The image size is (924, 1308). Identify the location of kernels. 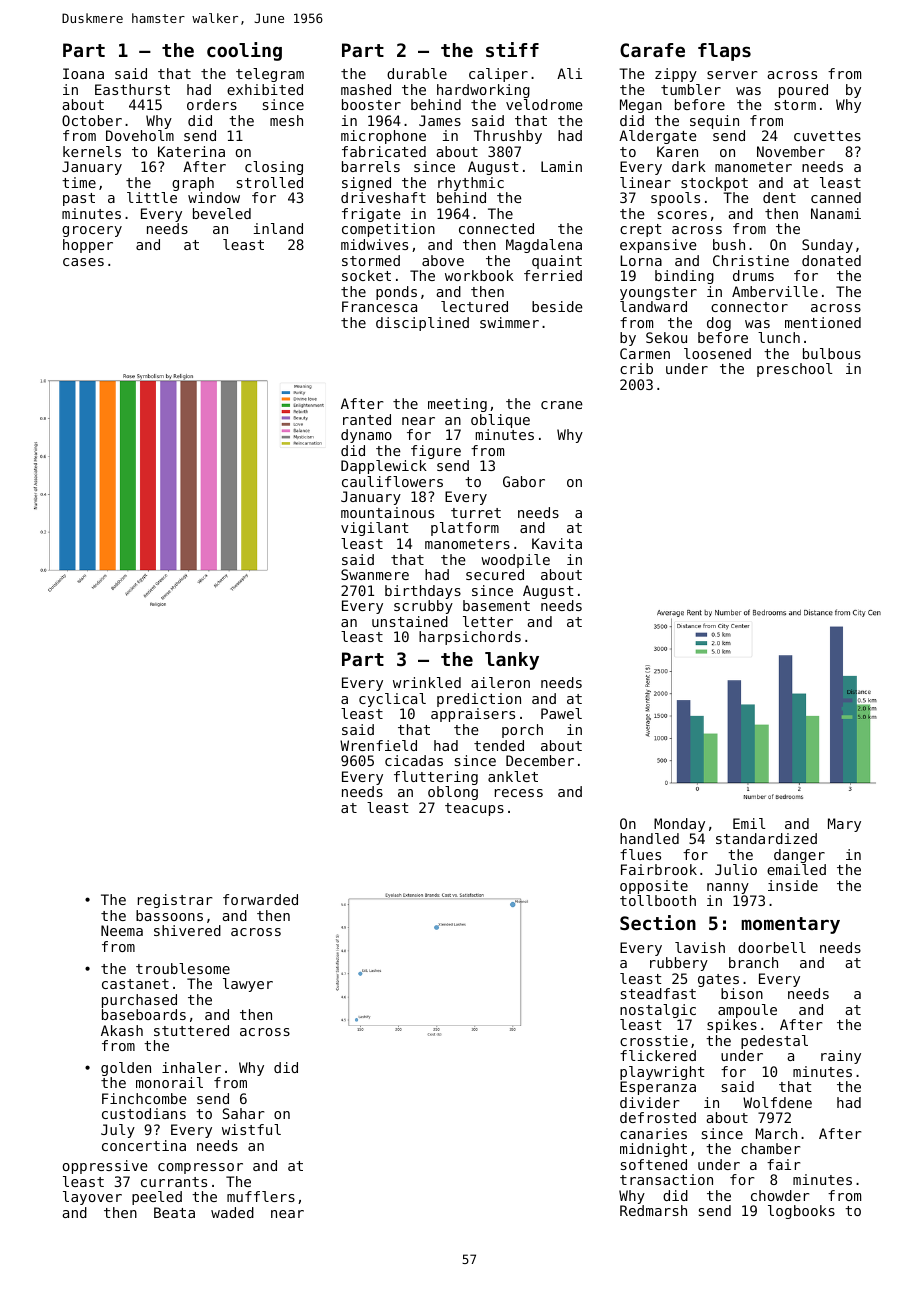
(92, 151).
